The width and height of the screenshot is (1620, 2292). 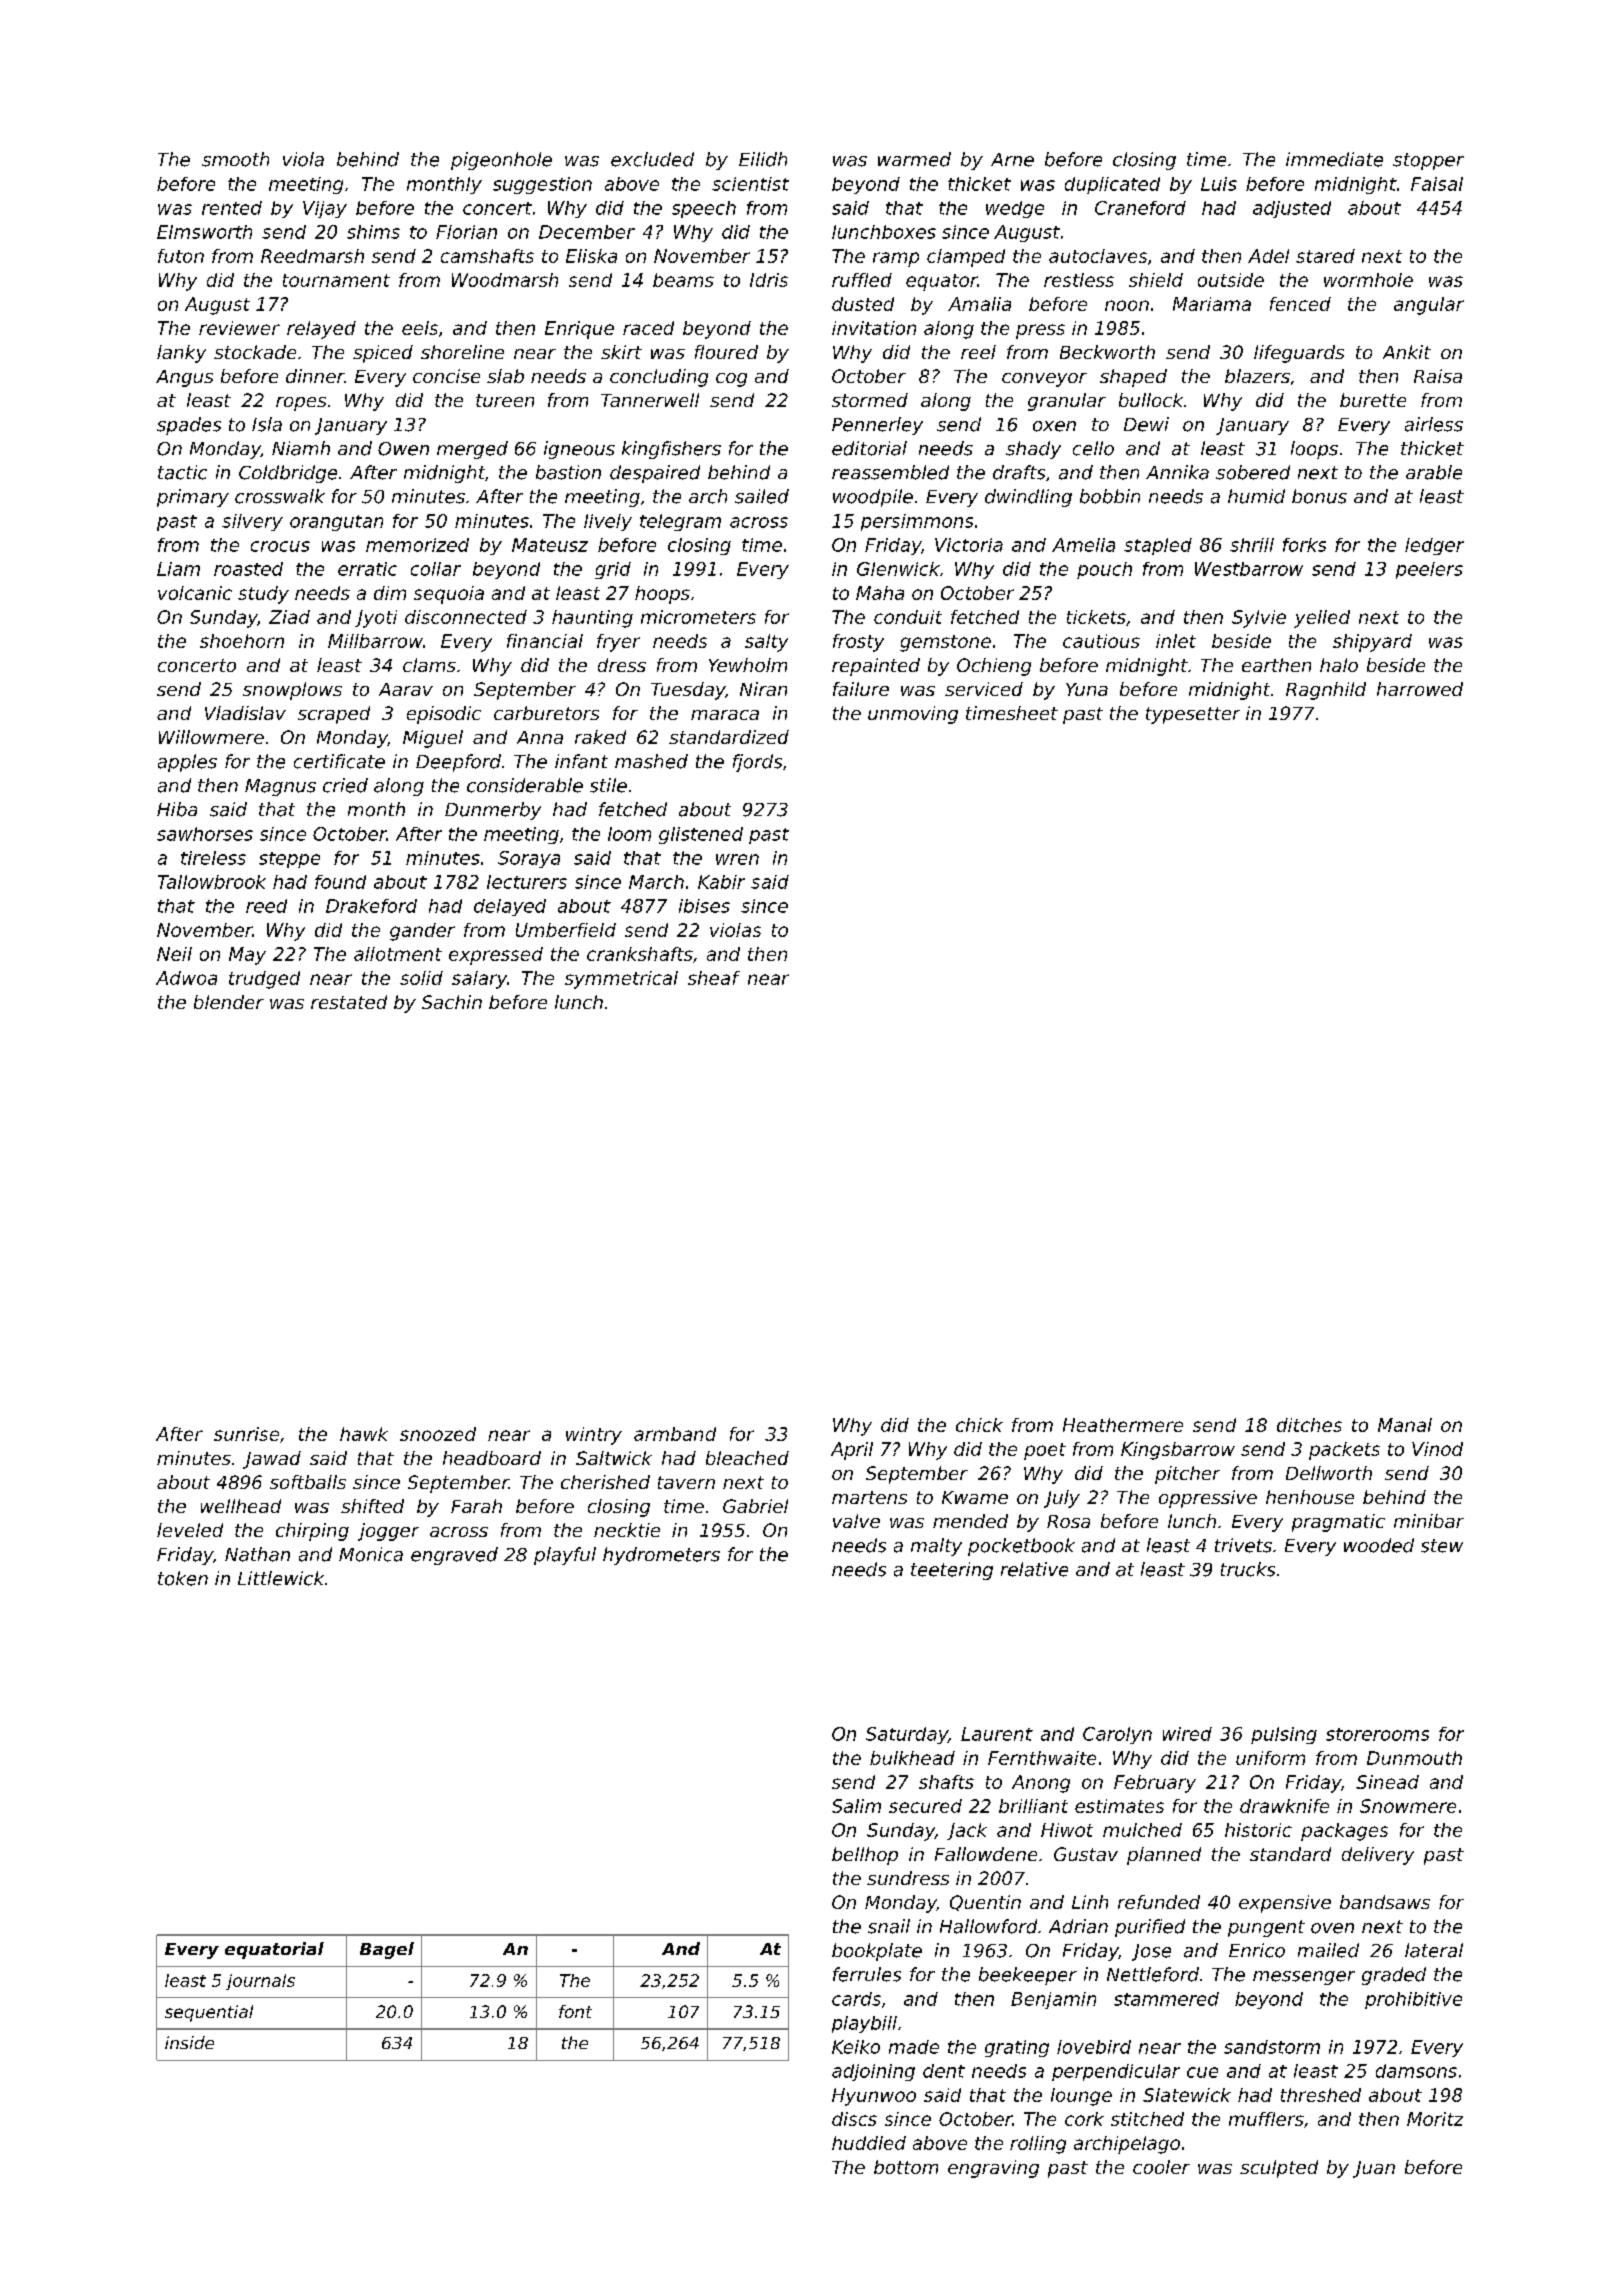 What do you see at coordinates (1434, 1950) in the screenshot?
I see `lateral` at bounding box center [1434, 1950].
